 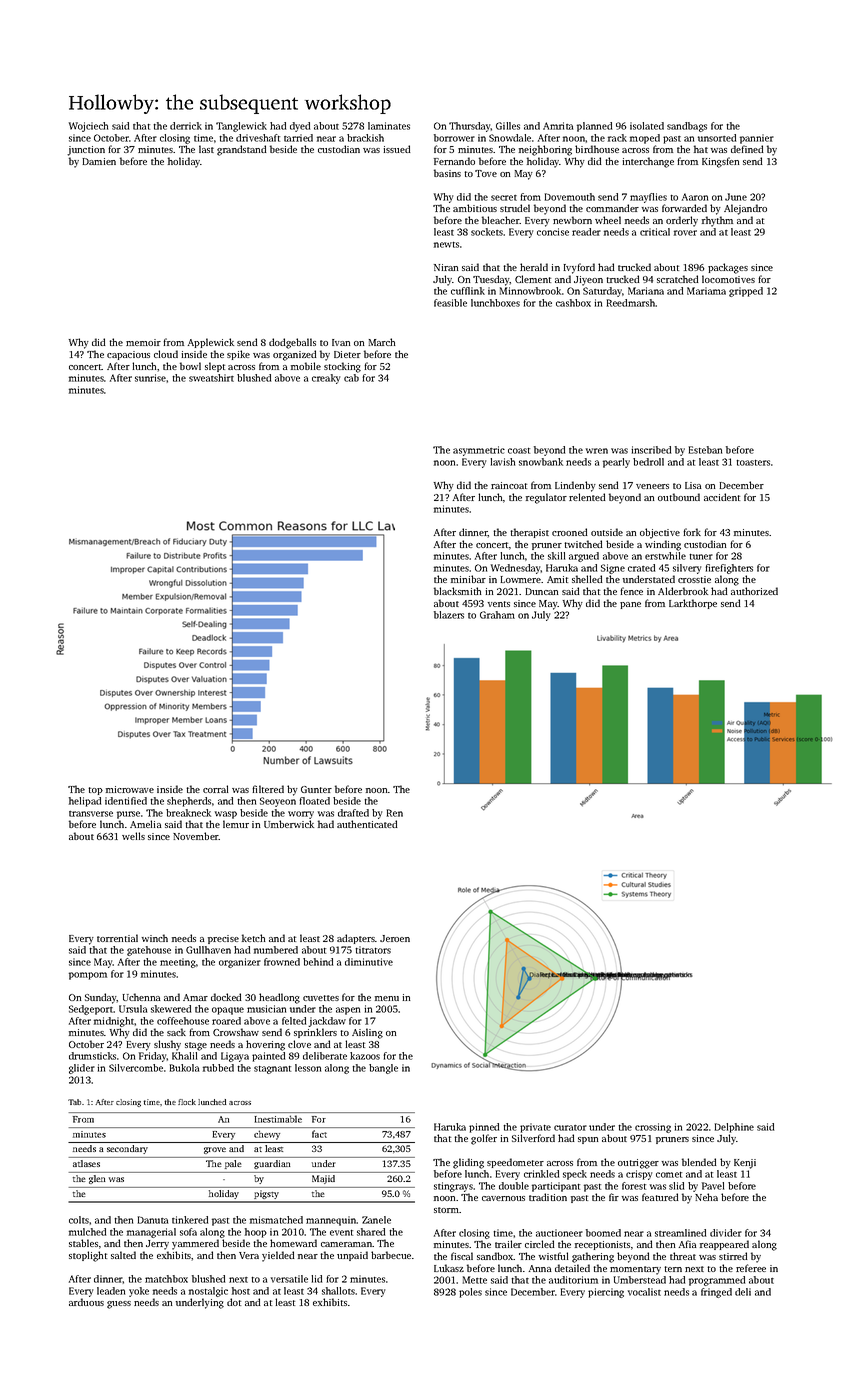 What do you see at coordinates (395, 938) in the screenshot?
I see `Jeroen` at bounding box center [395, 938].
